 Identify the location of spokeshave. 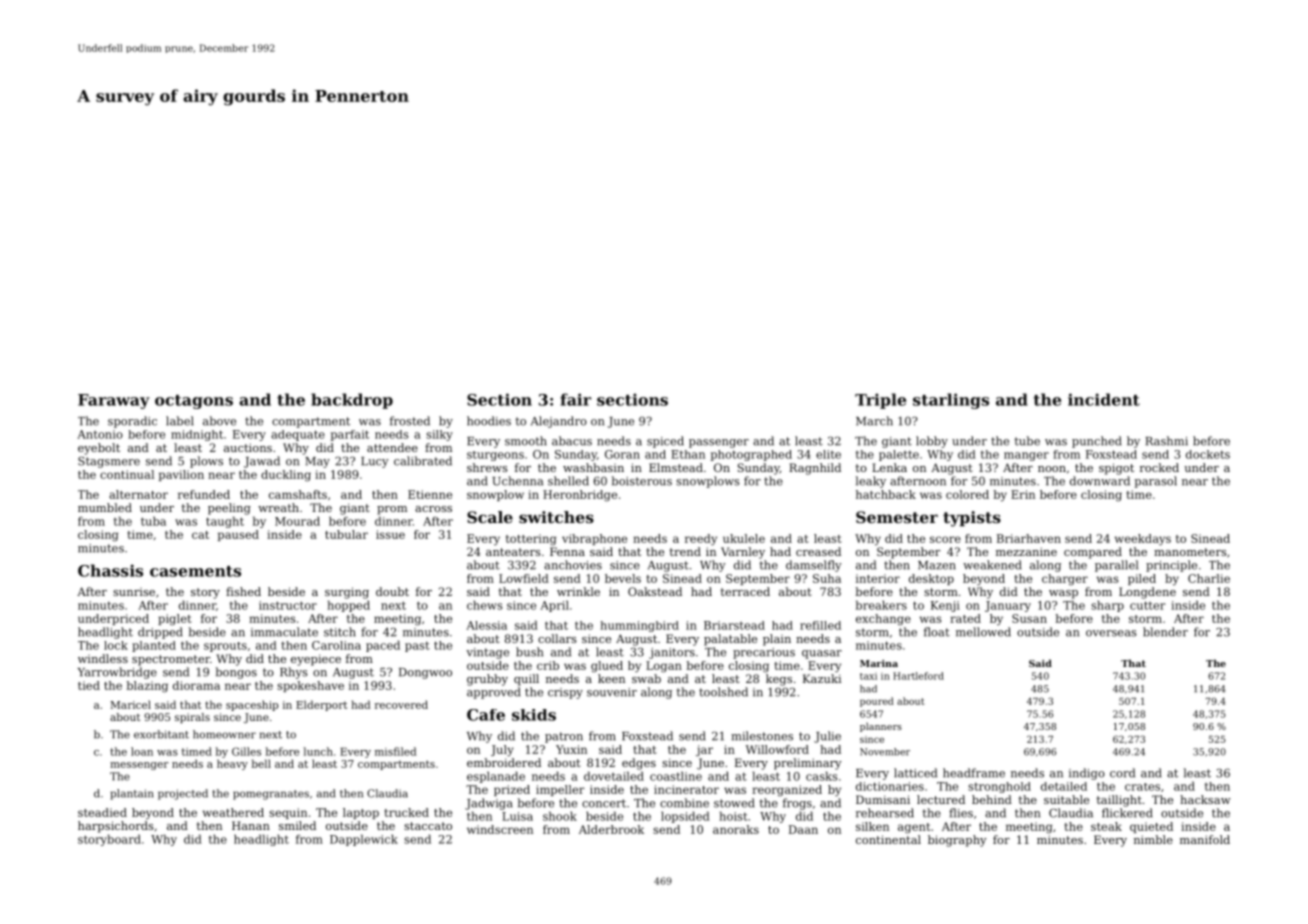
(310, 686).
